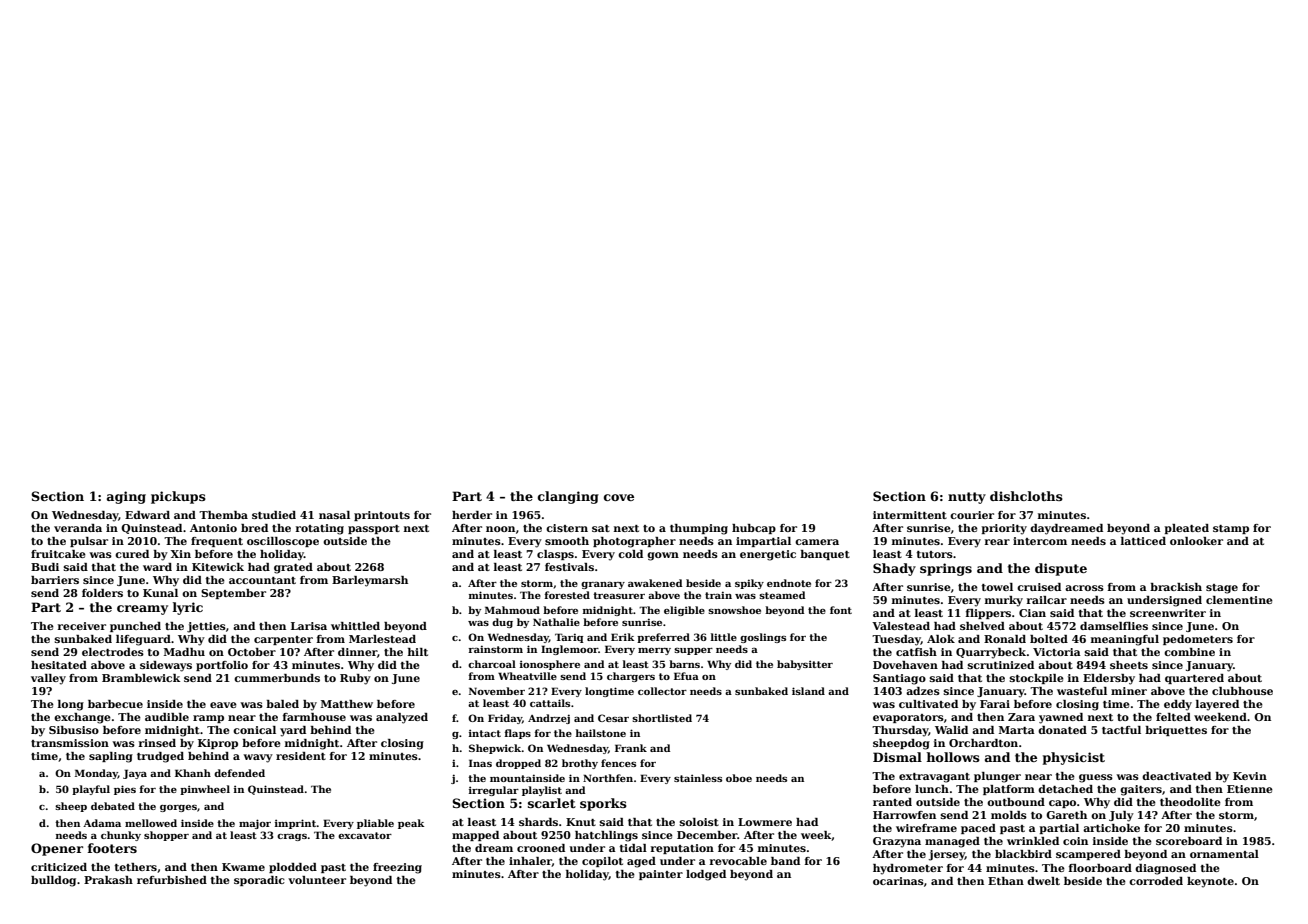 The width and height of the screenshot is (1308, 924). What do you see at coordinates (59, 665) in the screenshot?
I see `hesitated` at bounding box center [59, 665].
